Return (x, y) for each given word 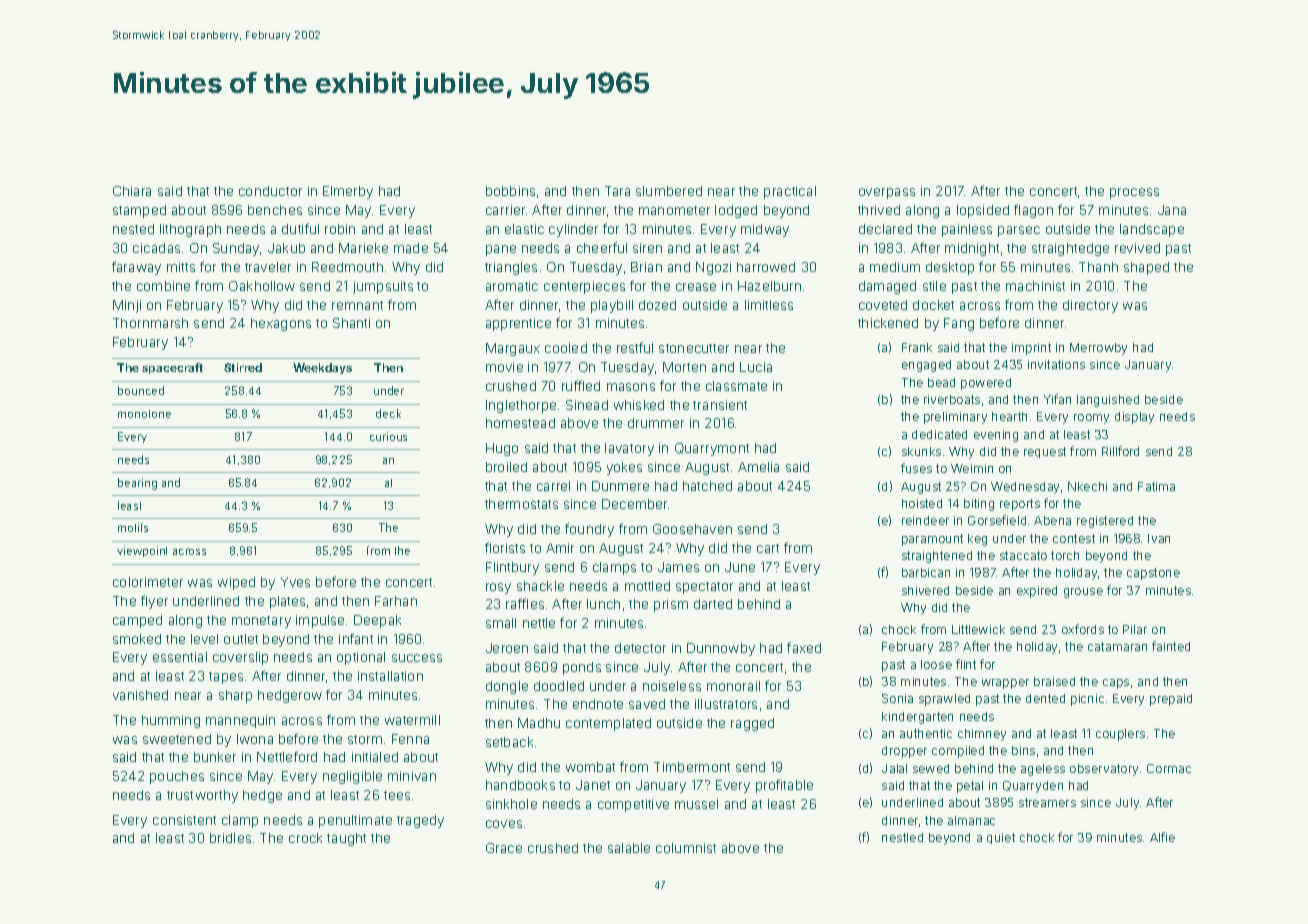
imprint (1031, 349)
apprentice (518, 324)
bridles (230, 838)
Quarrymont (712, 449)
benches (275, 210)
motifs (133, 527)
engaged (926, 366)
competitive (633, 805)
